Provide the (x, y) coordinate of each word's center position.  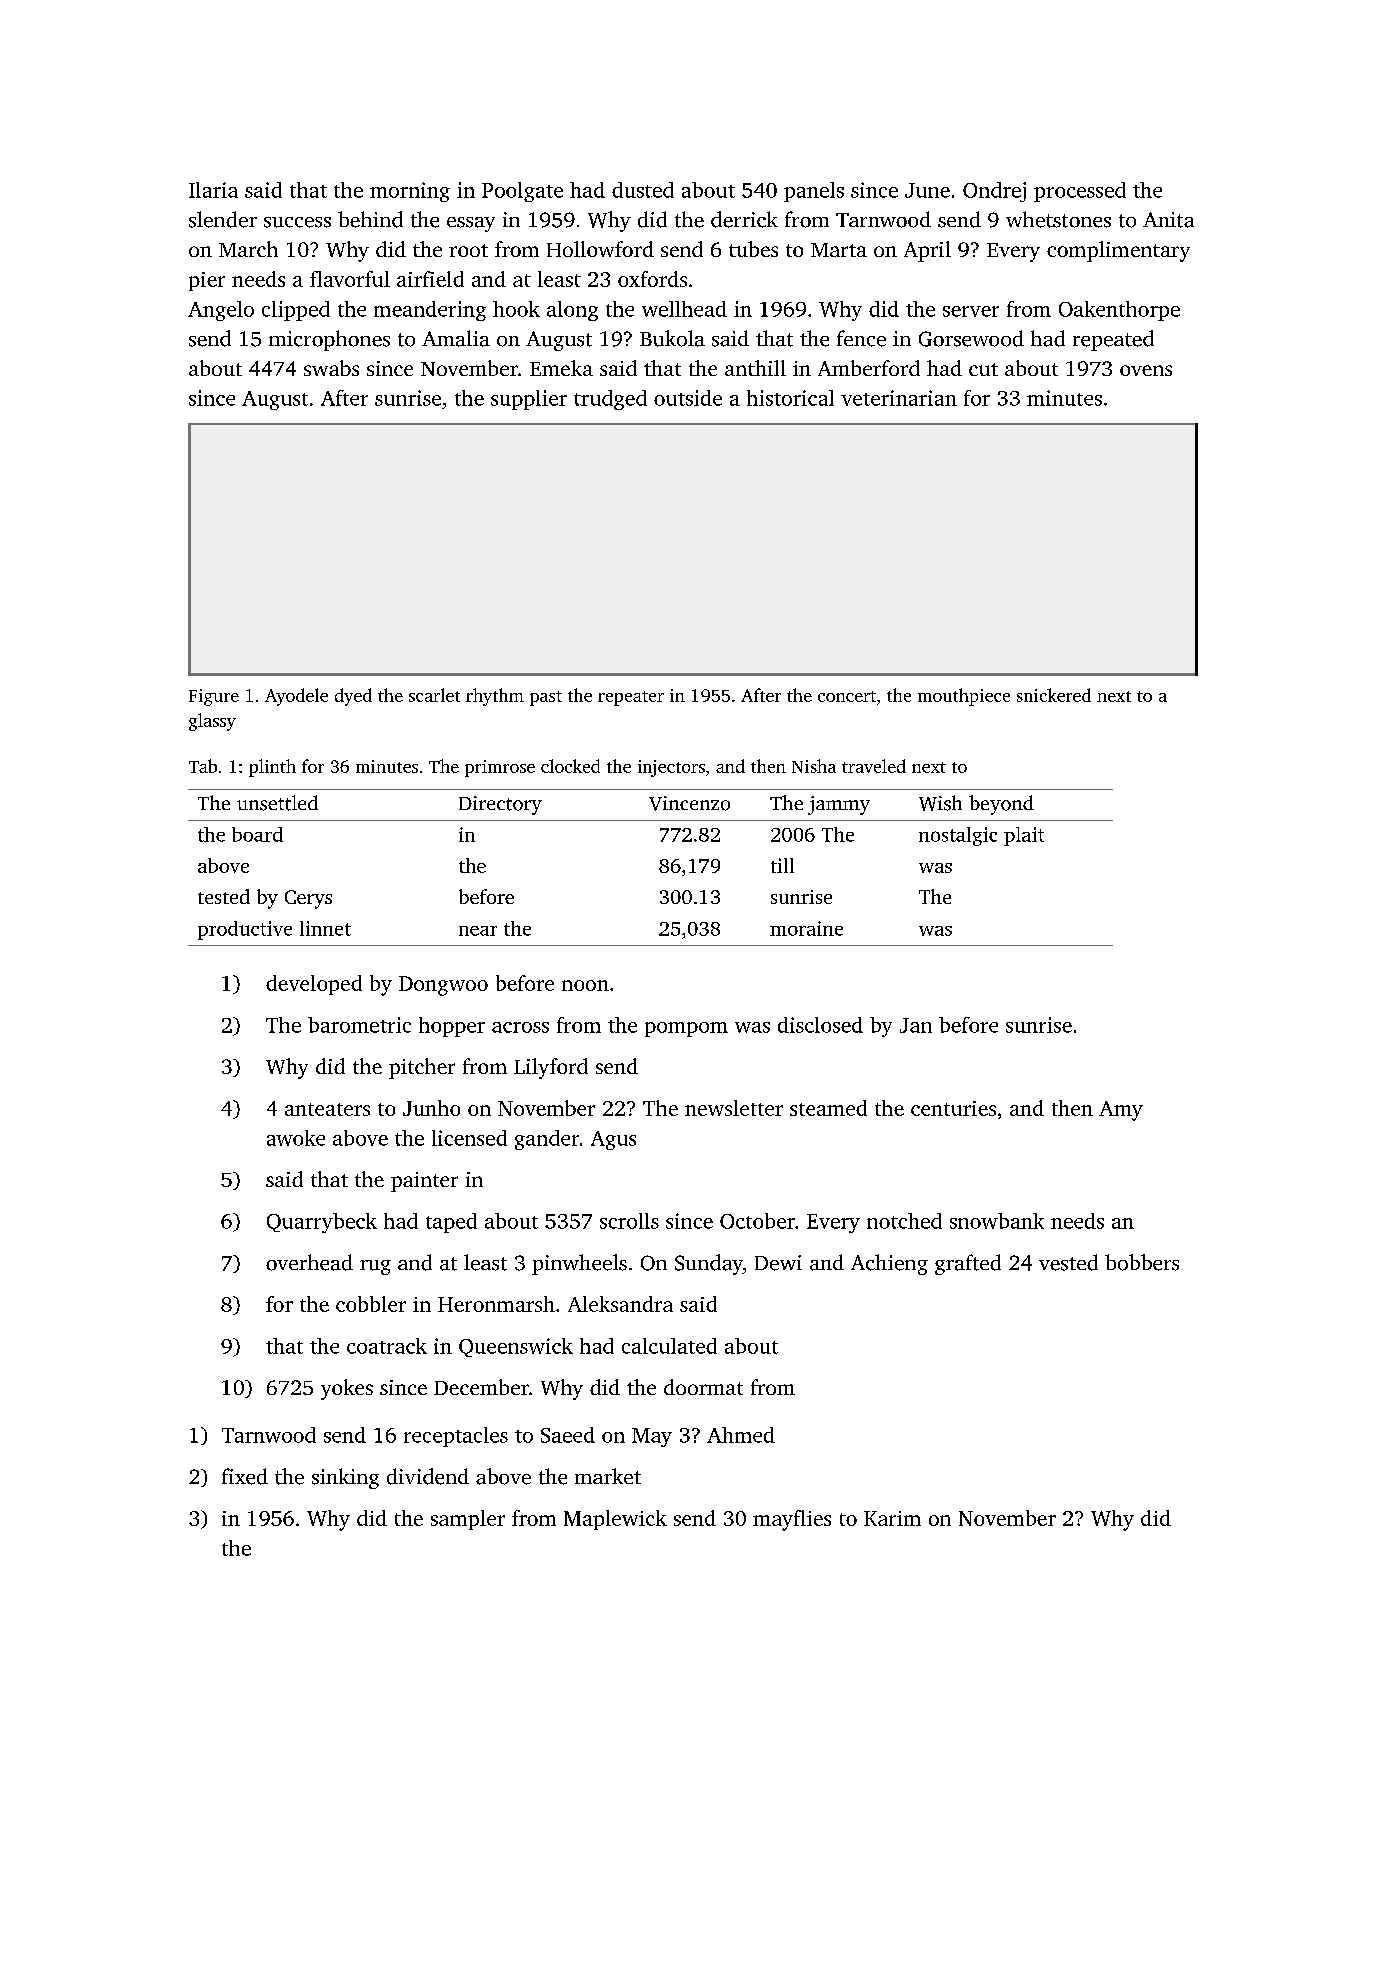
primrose (500, 768)
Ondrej (994, 192)
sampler (468, 1520)
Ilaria (213, 190)
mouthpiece (964, 697)
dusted (643, 190)
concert (847, 696)
